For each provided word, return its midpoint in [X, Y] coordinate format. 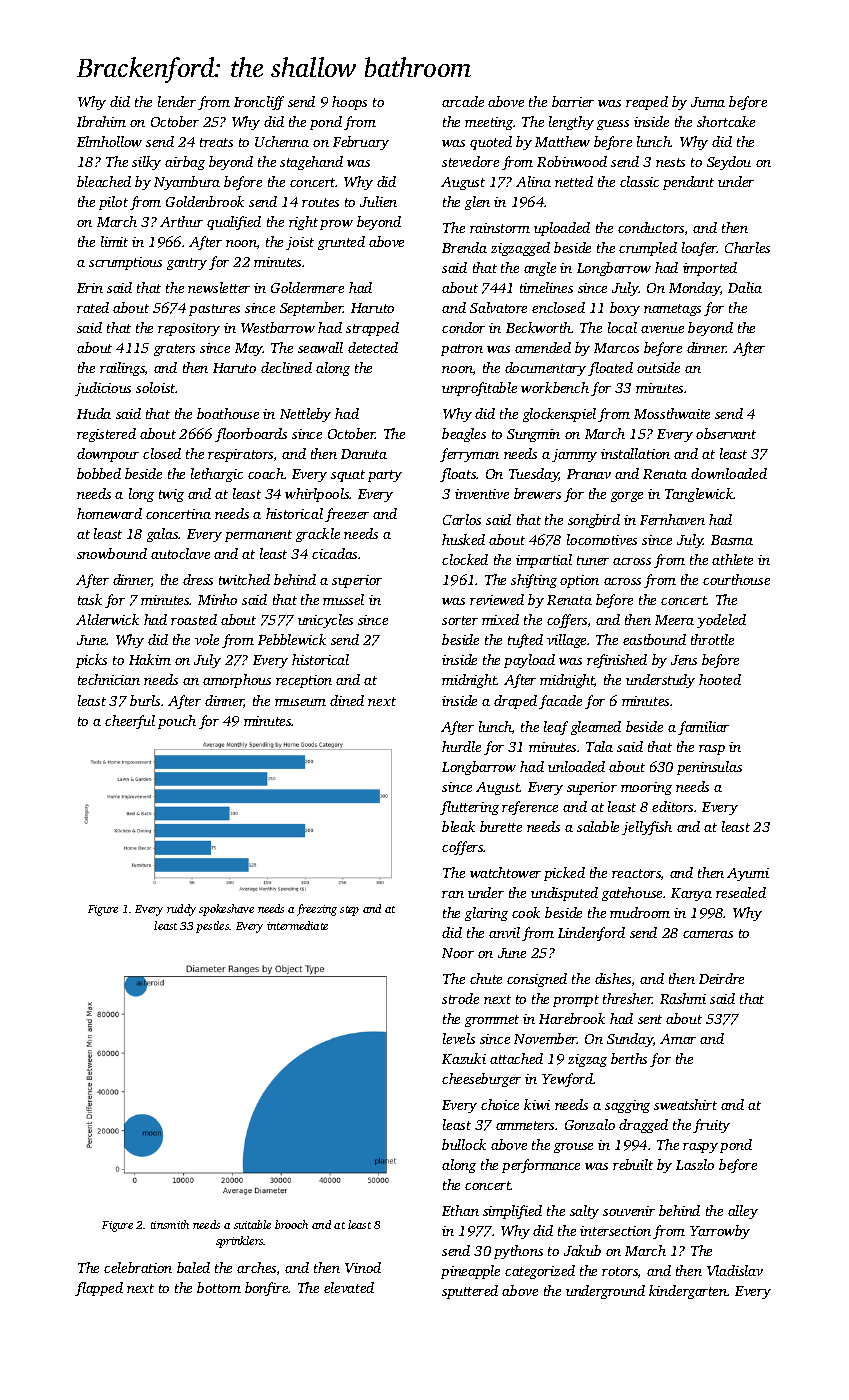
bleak [458, 826]
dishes [613, 978]
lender [177, 101]
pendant [688, 183]
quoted [491, 143]
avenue [662, 329]
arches [256, 1267]
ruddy [181, 910]
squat [348, 476]
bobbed [99, 473]
